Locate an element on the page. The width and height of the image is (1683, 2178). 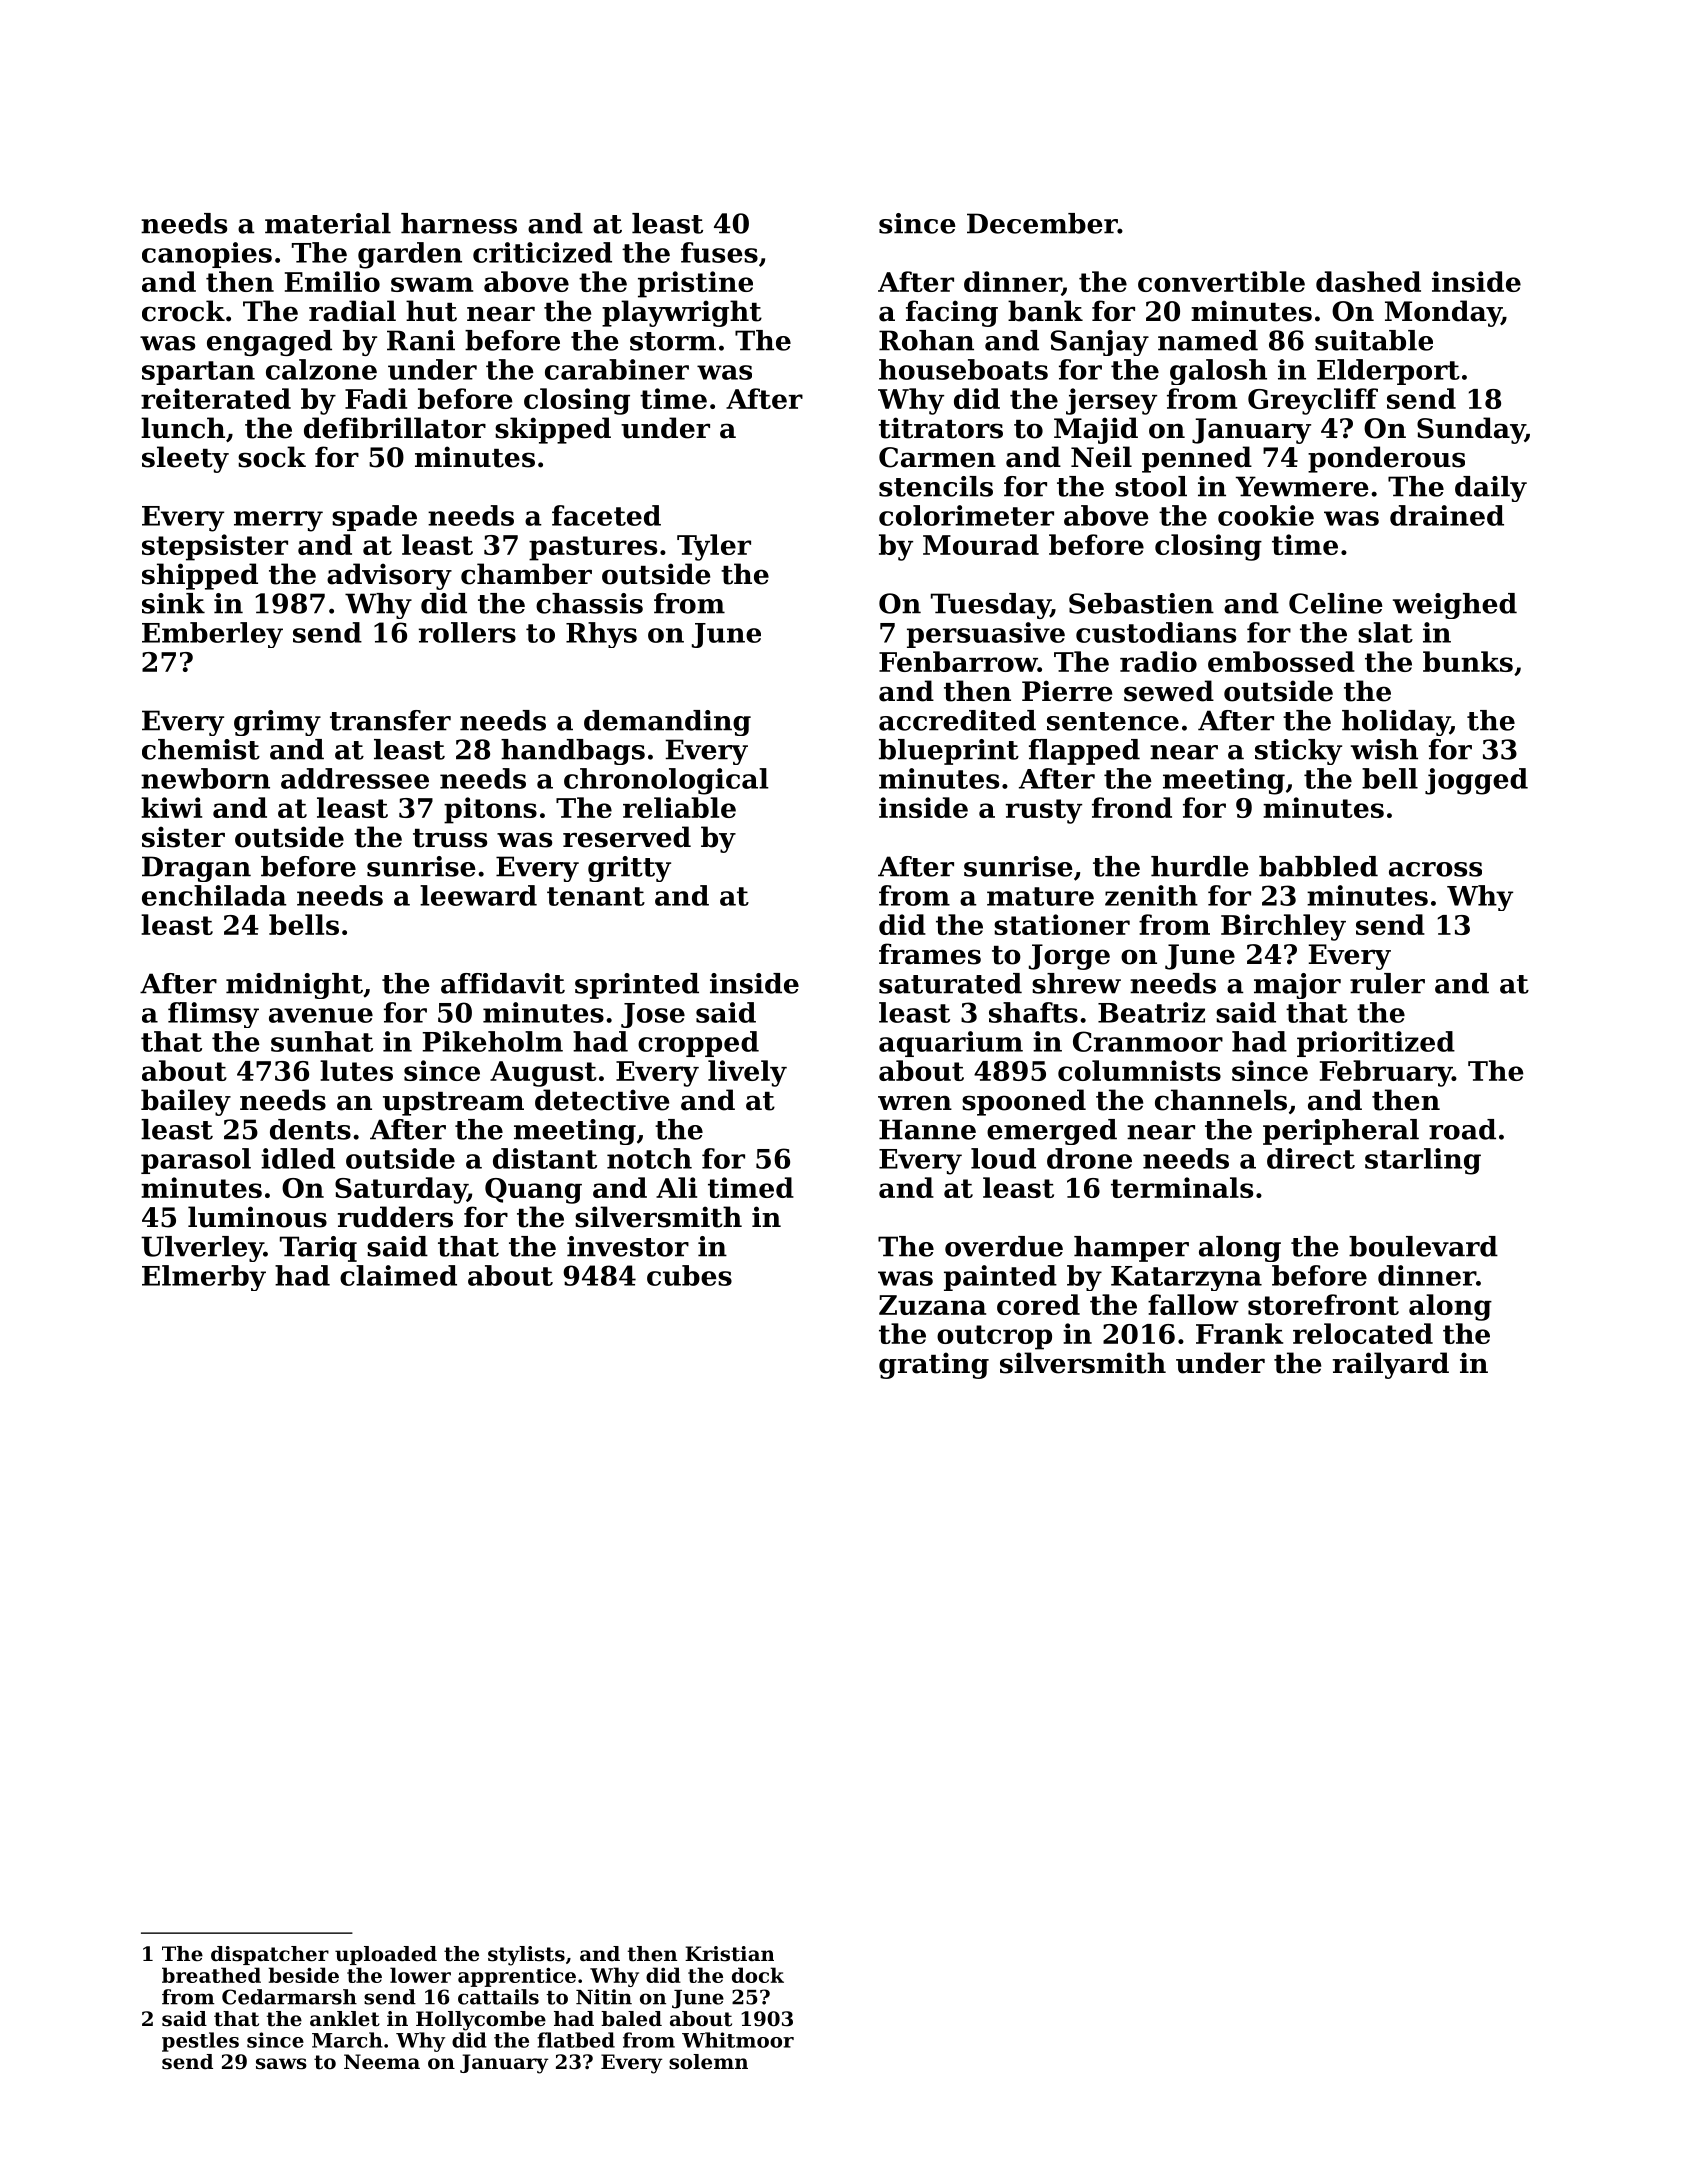
wren is located at coordinates (915, 1103).
